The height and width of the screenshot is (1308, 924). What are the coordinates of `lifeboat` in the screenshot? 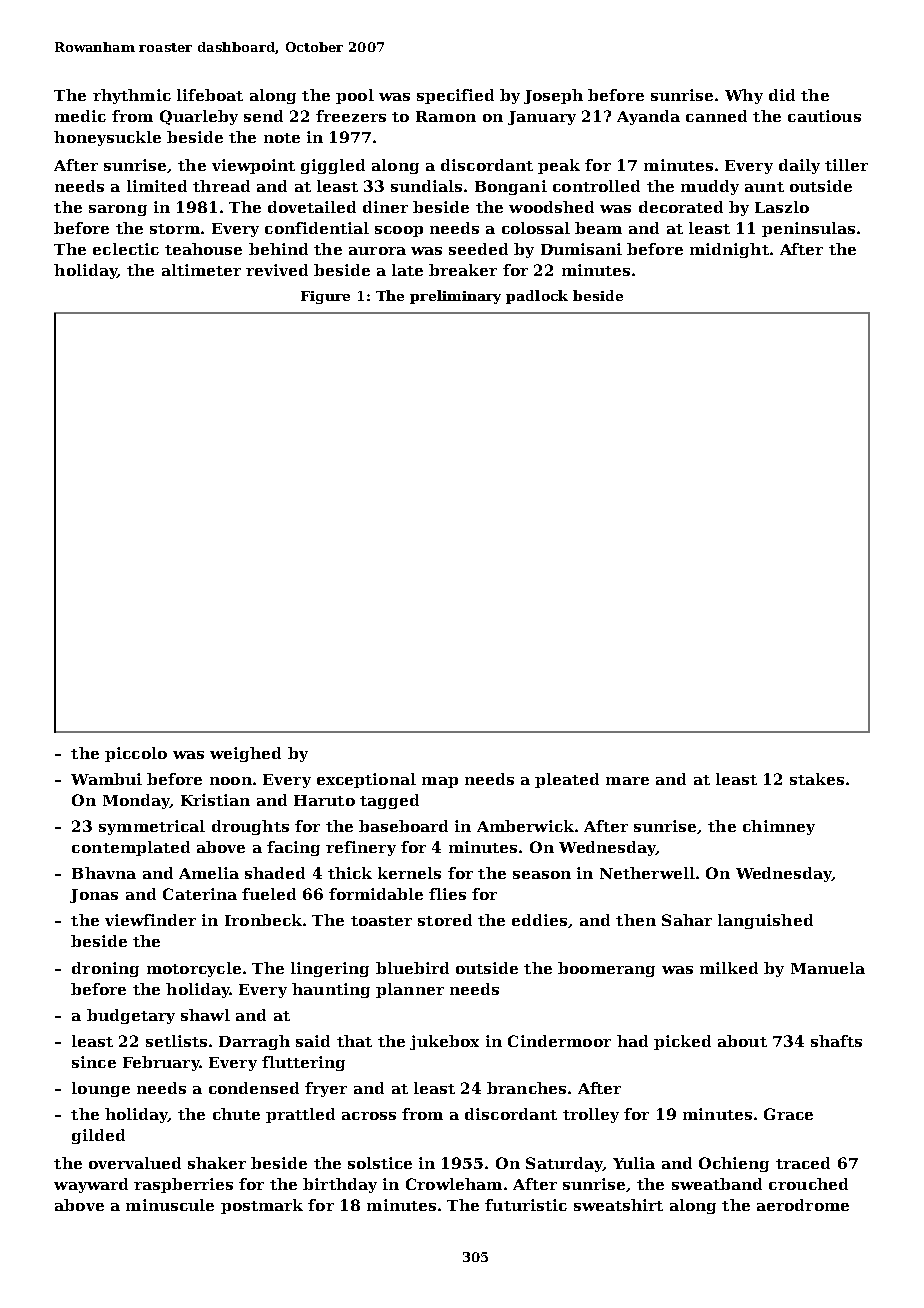 It's located at (210, 95).
